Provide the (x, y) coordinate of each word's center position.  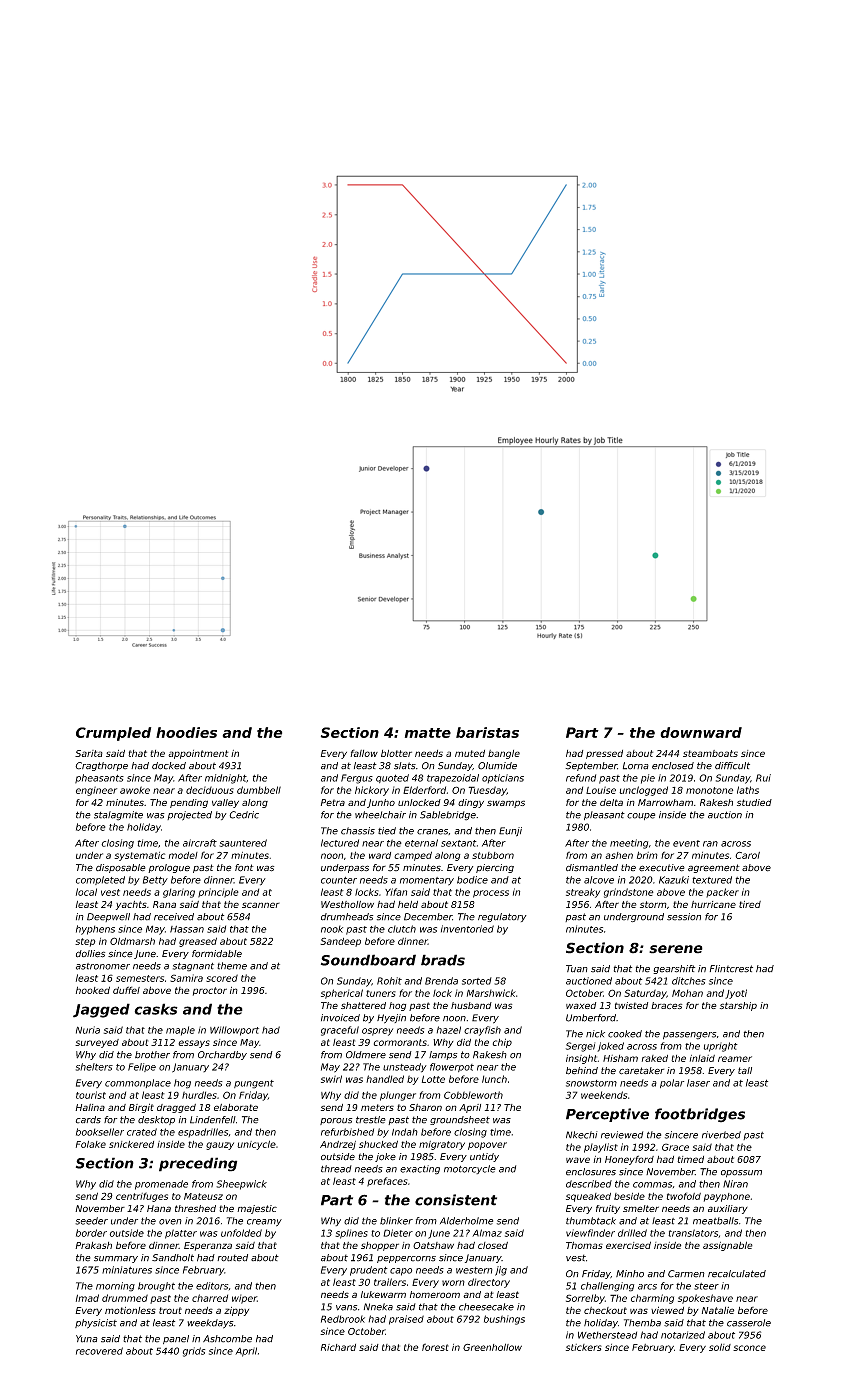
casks (156, 1009)
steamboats (710, 753)
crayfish (482, 1031)
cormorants (400, 1042)
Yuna (87, 1339)
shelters (94, 1067)
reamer (735, 1059)
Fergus (357, 779)
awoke (135, 790)
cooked (625, 1034)
